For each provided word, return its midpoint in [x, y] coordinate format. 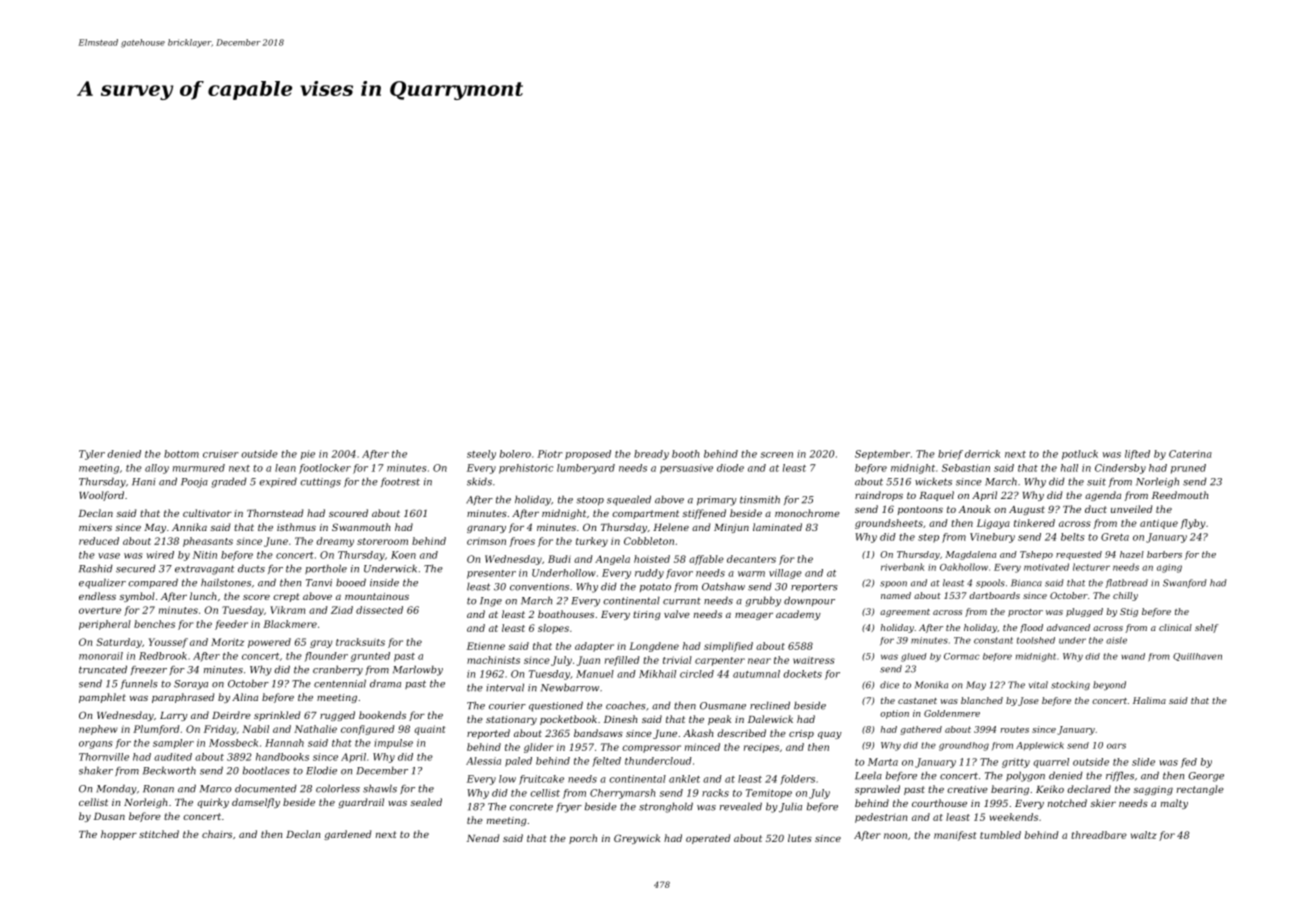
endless [97, 596]
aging [1169, 568]
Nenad [483, 838]
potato [655, 587]
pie [308, 455]
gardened [347, 835]
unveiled [1131, 509]
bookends [382, 715]
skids [479, 481]
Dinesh [620, 719]
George [1206, 777]
